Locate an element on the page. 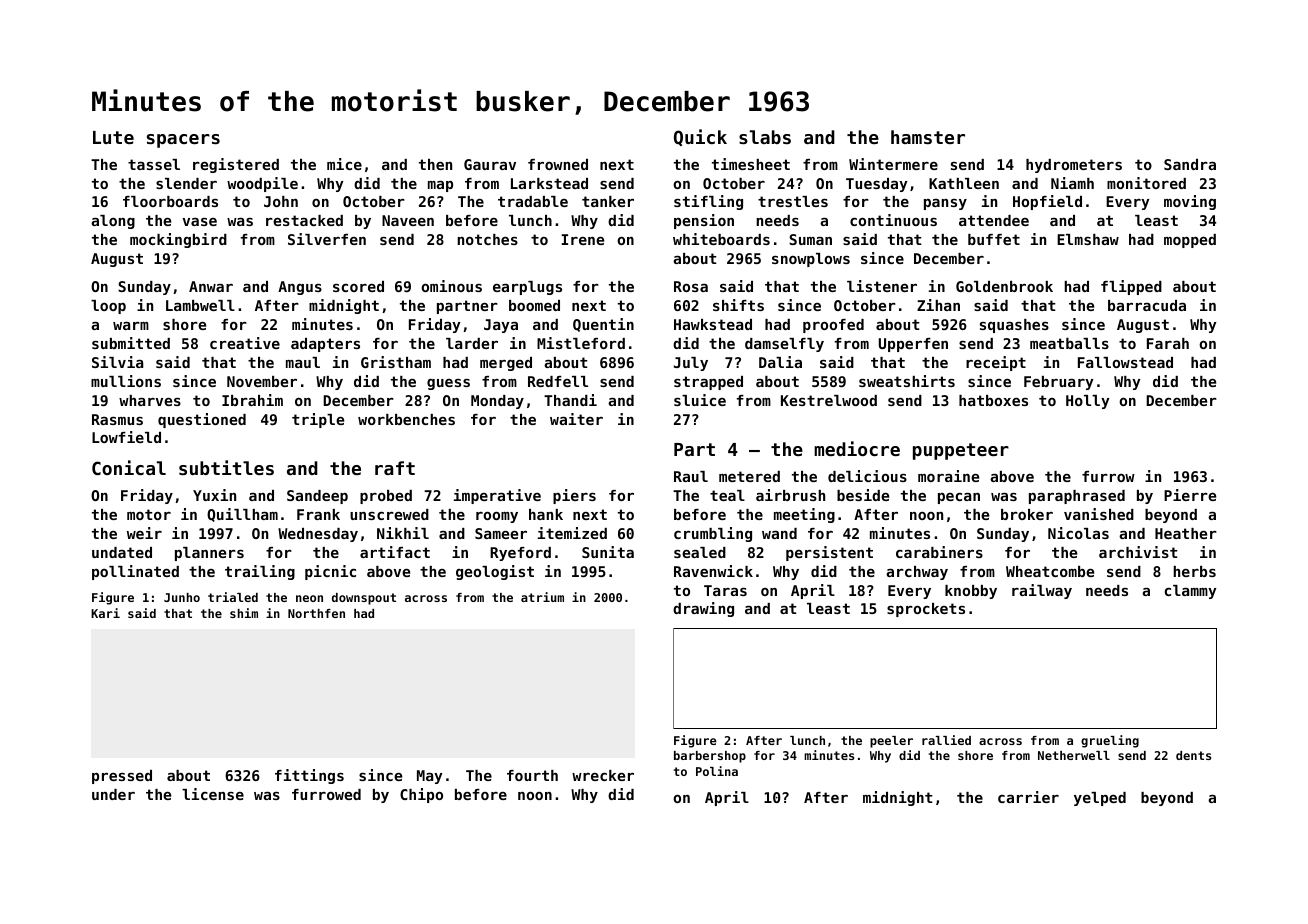 Image resolution: width=1308 pixels, height=924 pixels. railway is located at coordinates (1042, 591).
